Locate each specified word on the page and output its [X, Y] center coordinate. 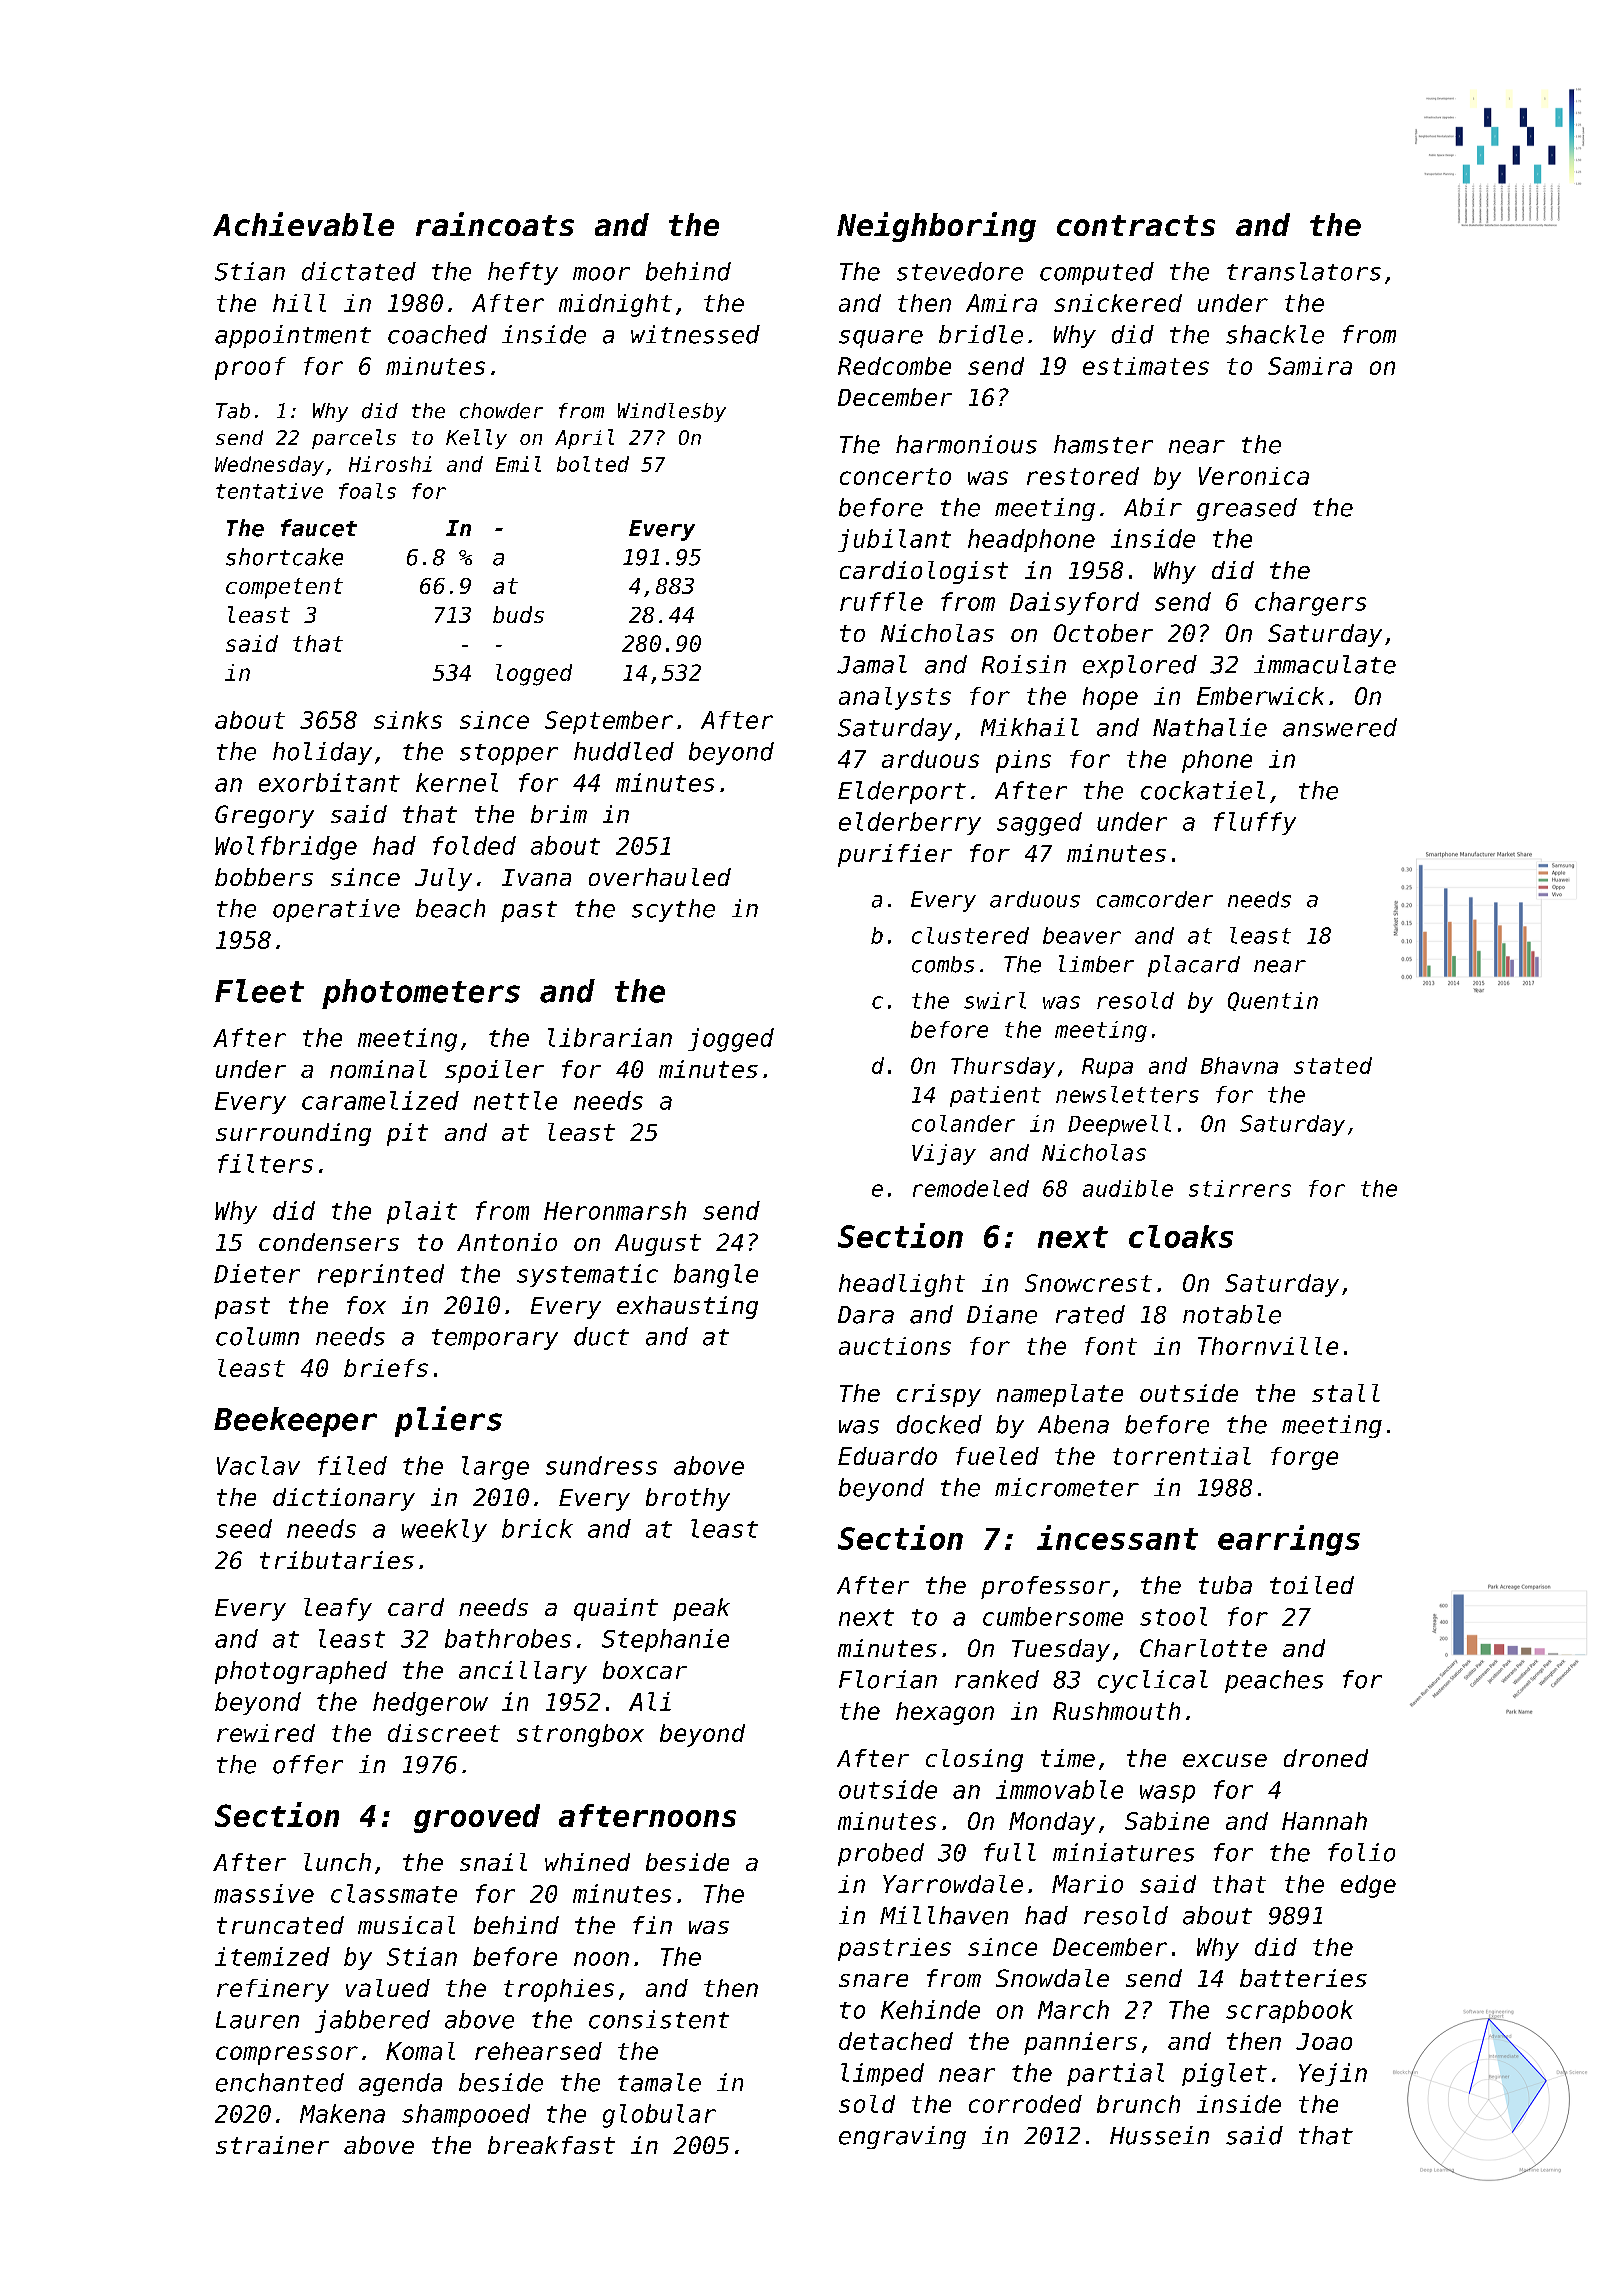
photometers [421, 994]
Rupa [1107, 1068]
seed [244, 1528]
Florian [888, 1679]
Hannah [1324, 1821]
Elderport [902, 792]
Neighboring [936, 227]
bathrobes [508, 1638]
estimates [1146, 366]
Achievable [303, 224]
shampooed [466, 2115]
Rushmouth [1116, 1711]
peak [701, 1609]
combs [943, 964]
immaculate [1325, 664]
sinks [408, 720]
